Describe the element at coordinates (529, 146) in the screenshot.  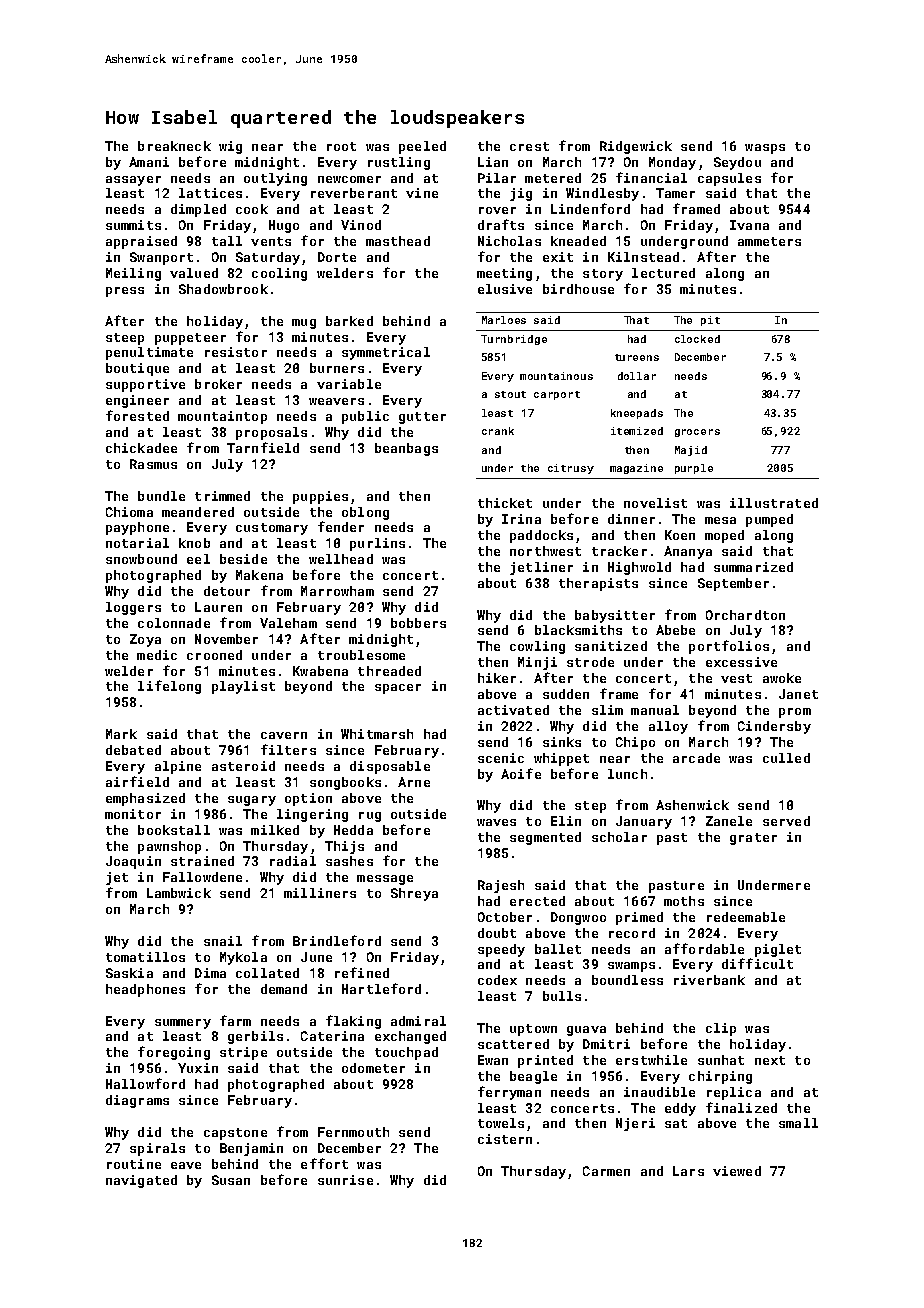
I see `crest` at that location.
